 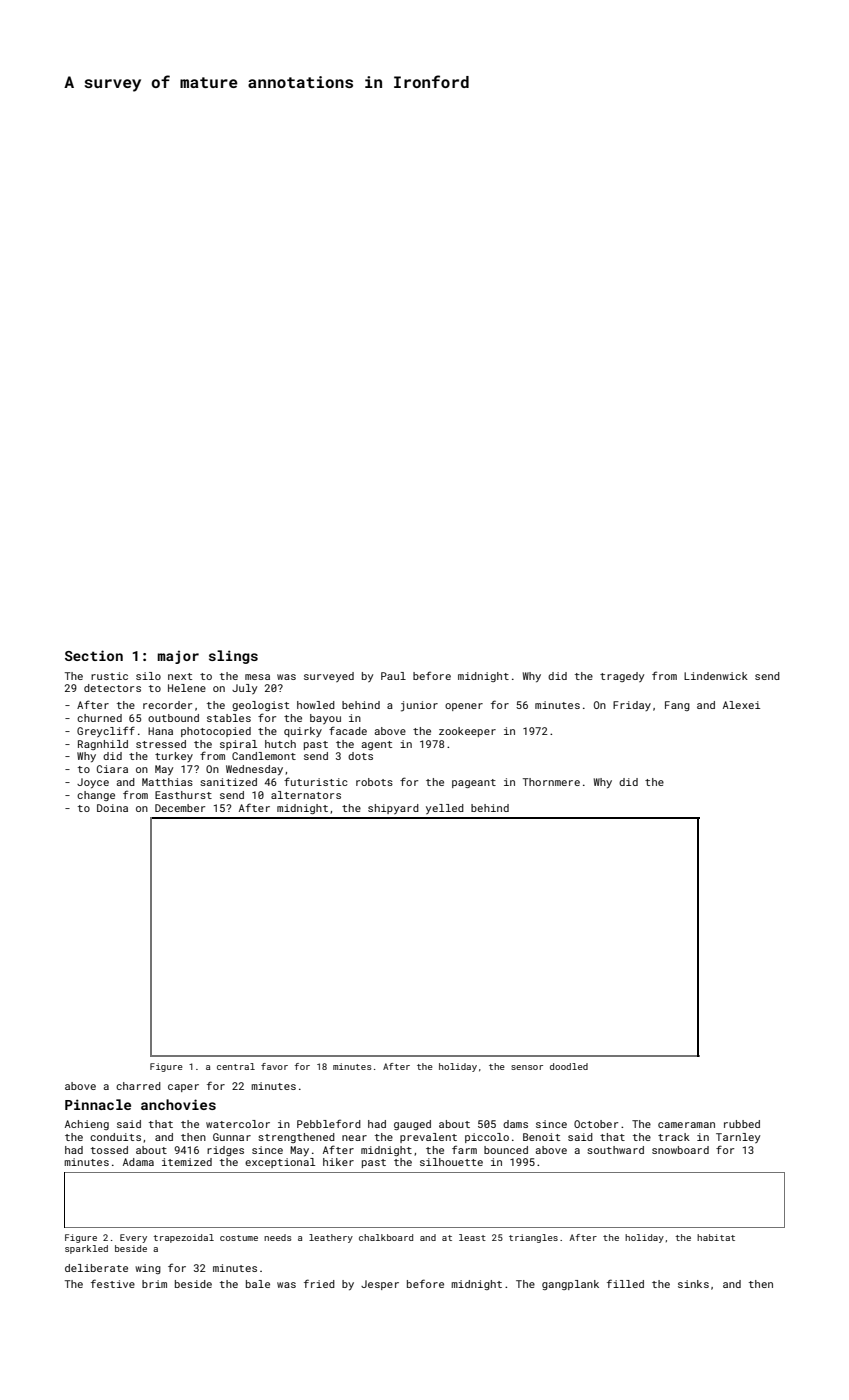 I want to click on December, so click(x=180, y=808).
